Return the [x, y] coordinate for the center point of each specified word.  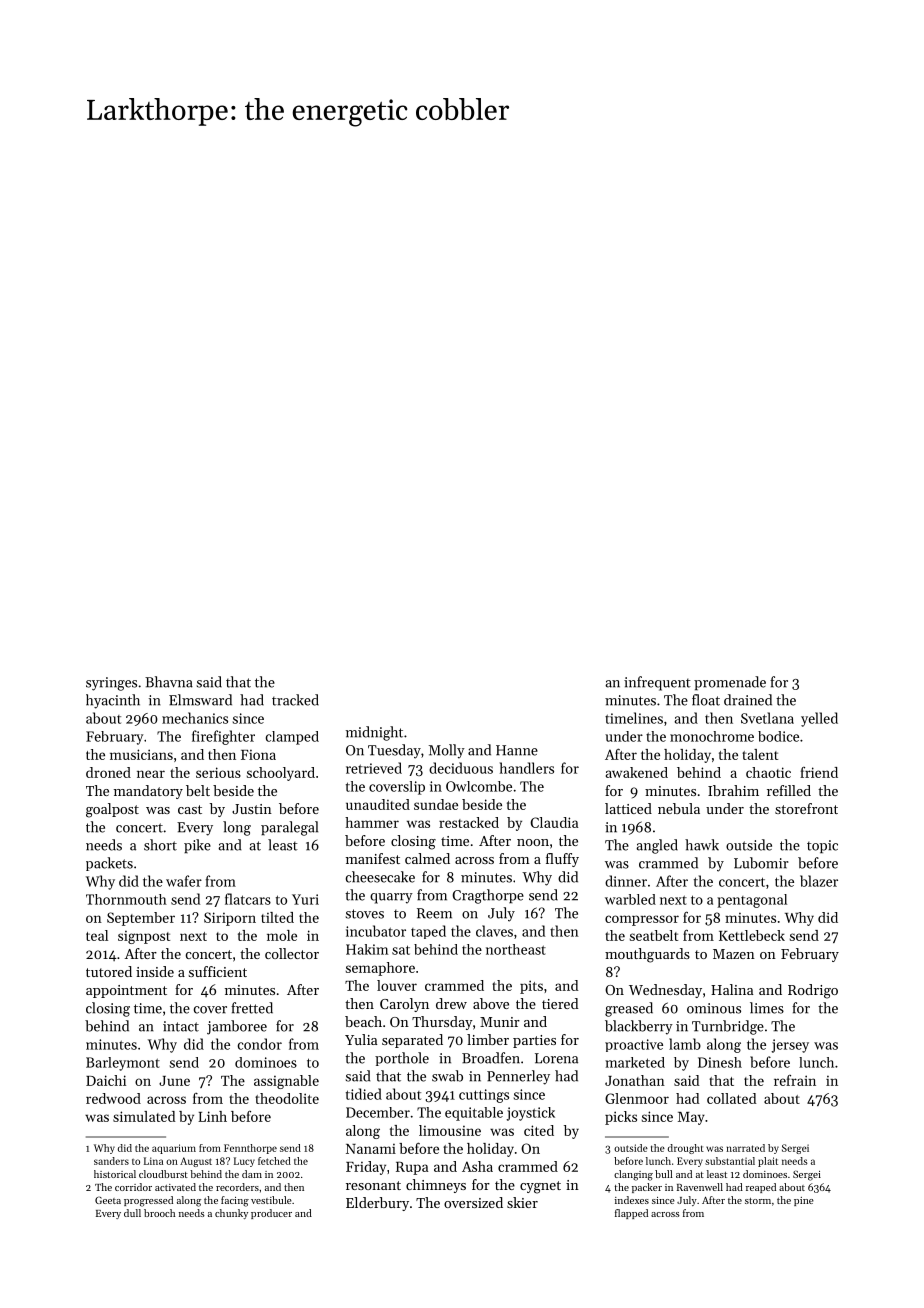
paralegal [289, 828]
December [378, 1112]
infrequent [657, 683]
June [174, 1081]
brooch [159, 1213]
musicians [141, 754]
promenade [730, 683]
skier [522, 1202]
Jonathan [635, 1080]
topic [822, 846]
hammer [372, 822]
